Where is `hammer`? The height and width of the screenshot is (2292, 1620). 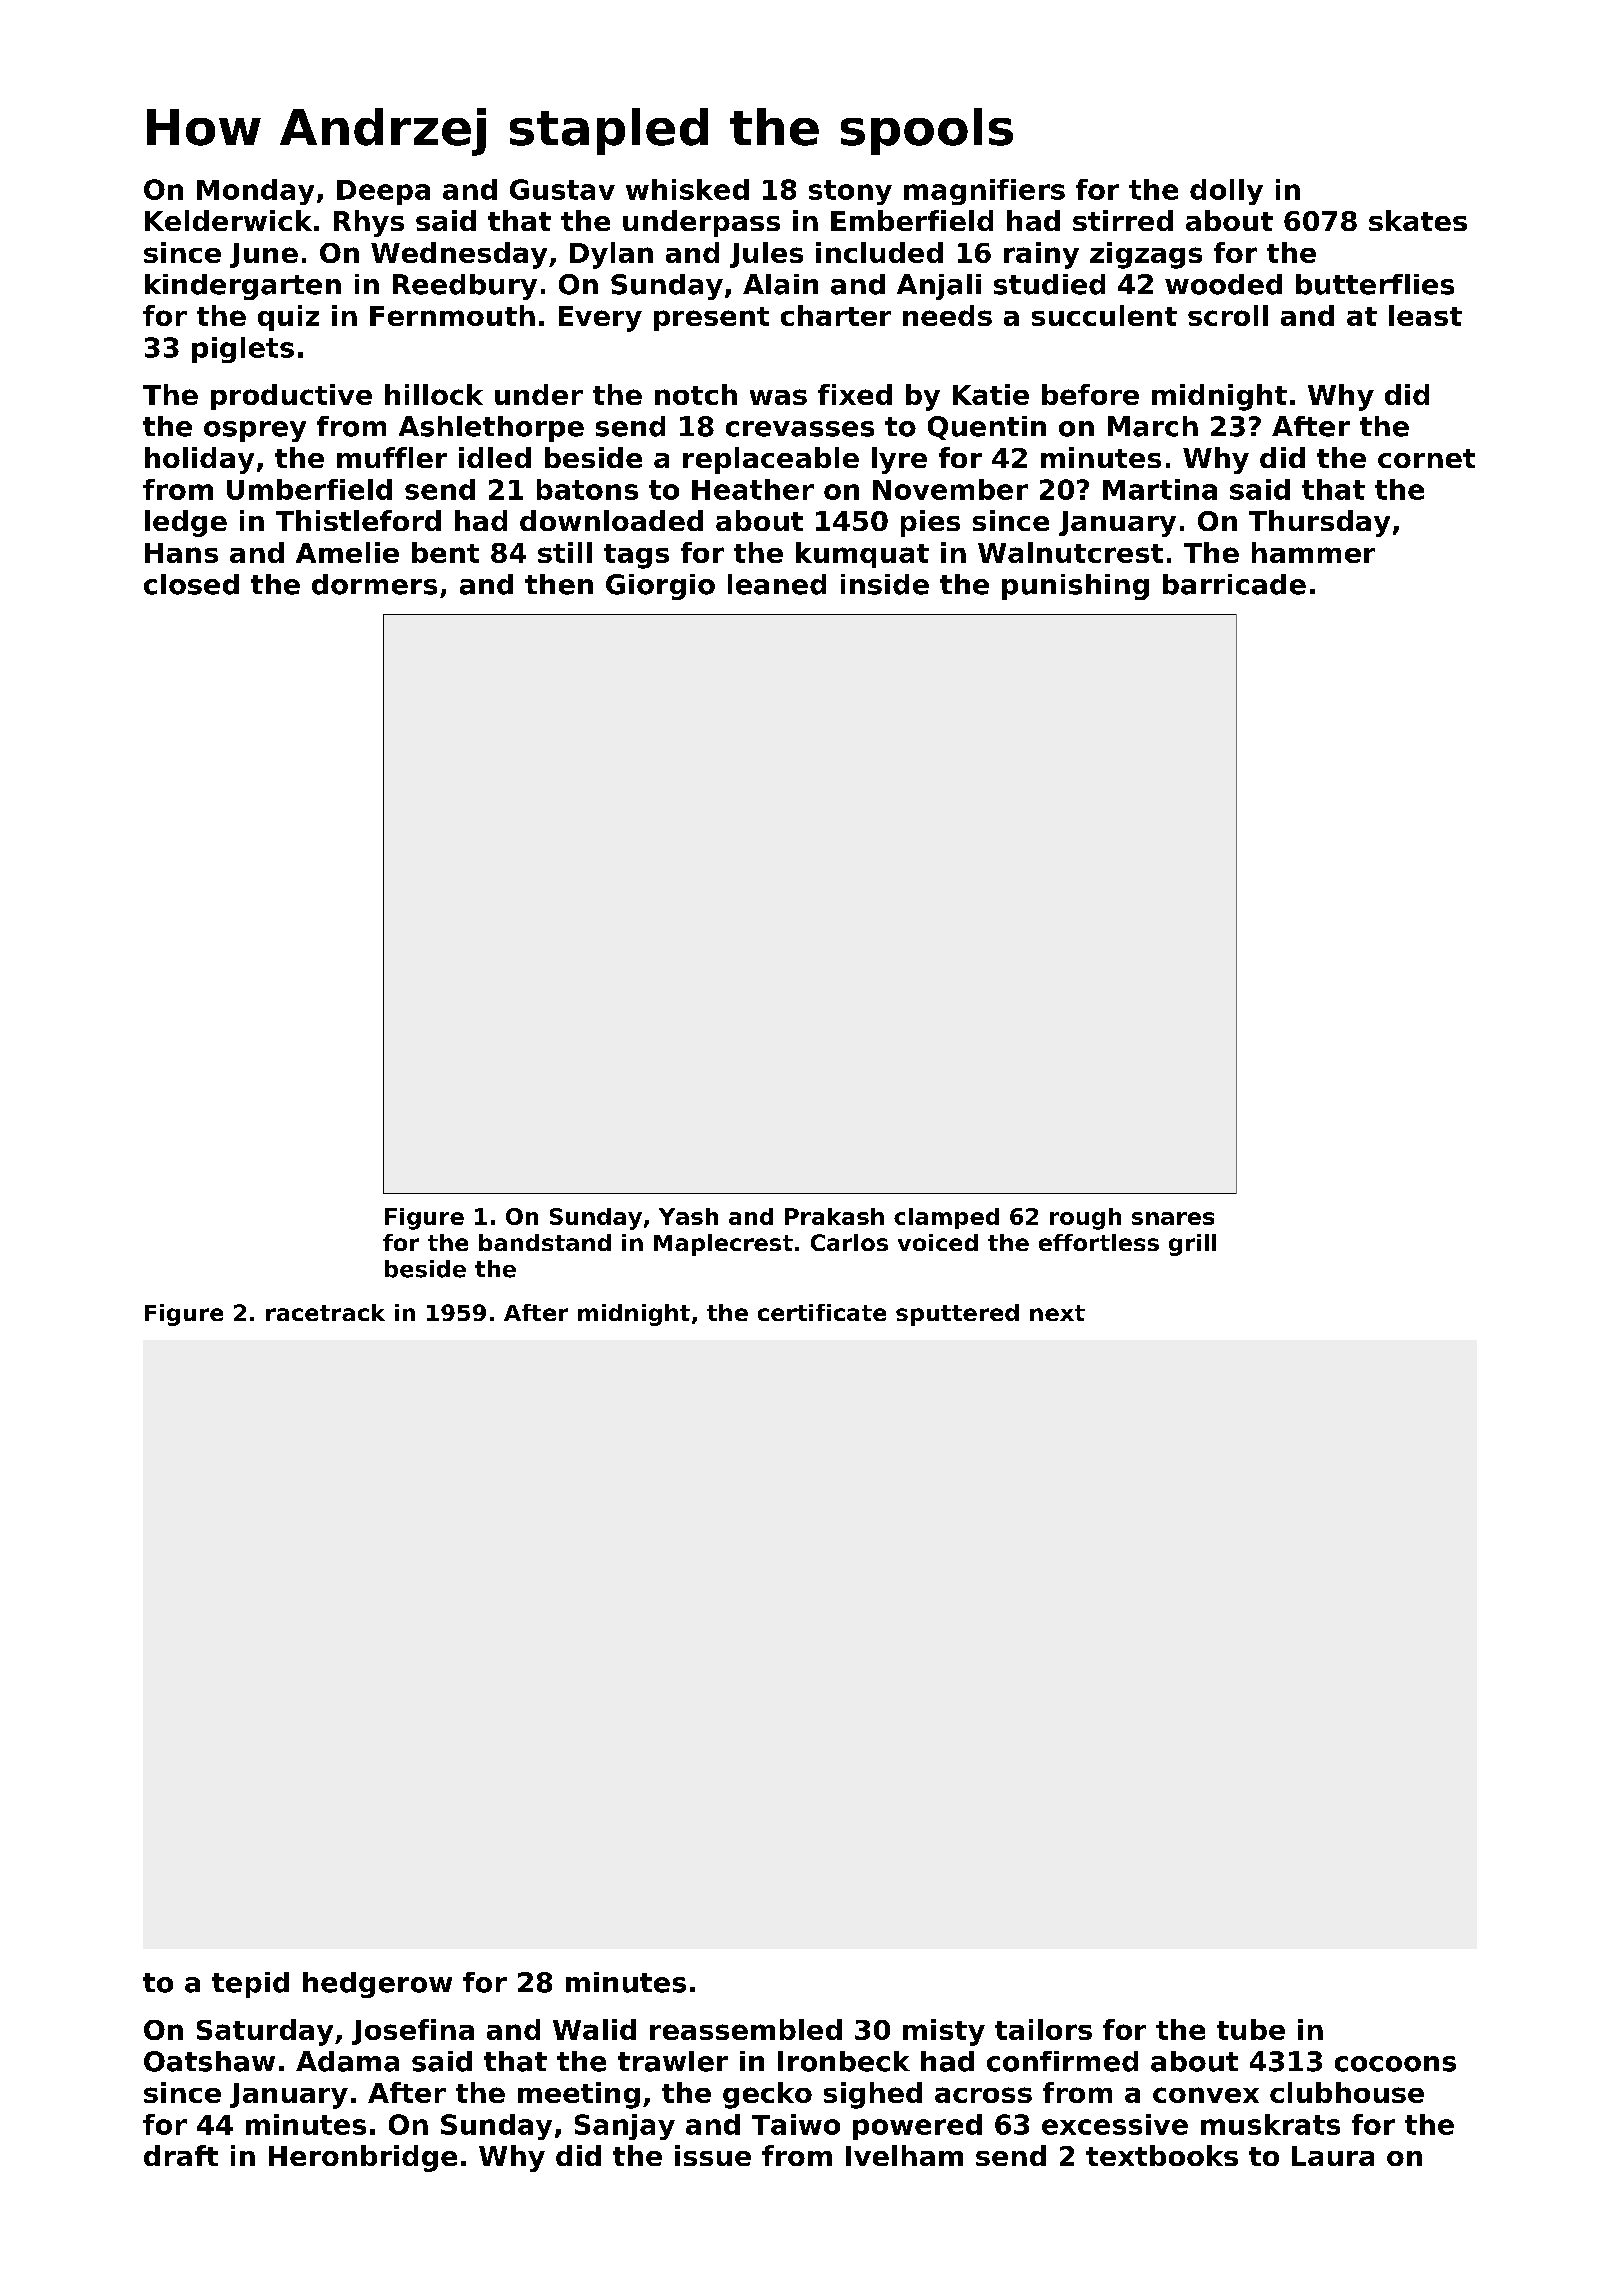 hammer is located at coordinates (1313, 552).
